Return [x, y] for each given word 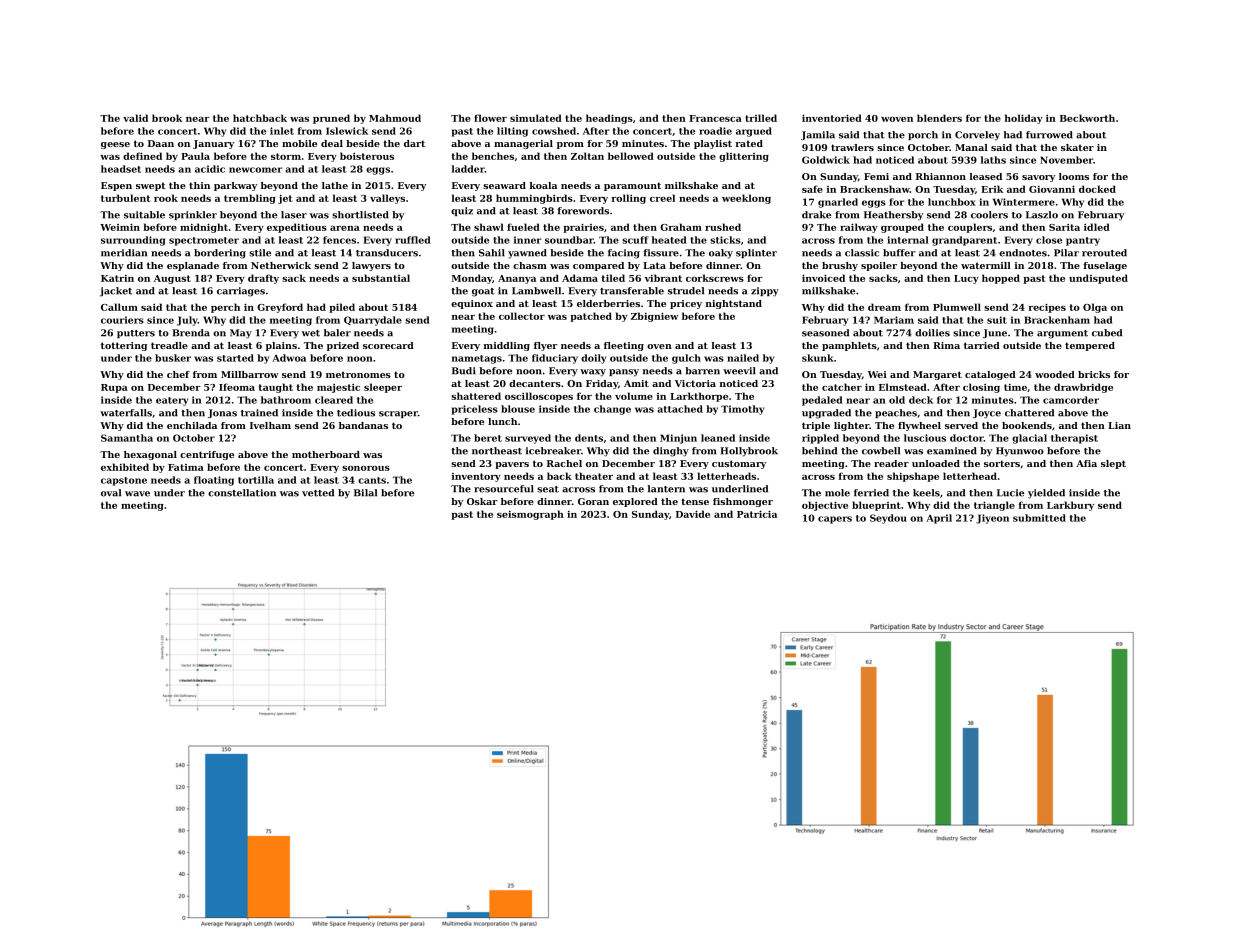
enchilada [192, 425]
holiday [1024, 119]
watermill [986, 265]
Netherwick [281, 265]
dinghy [671, 452]
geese [115, 145]
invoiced [823, 278]
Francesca [715, 118]
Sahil [492, 253]
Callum [119, 307]
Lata [654, 265]
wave [137, 494]
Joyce [987, 414]
